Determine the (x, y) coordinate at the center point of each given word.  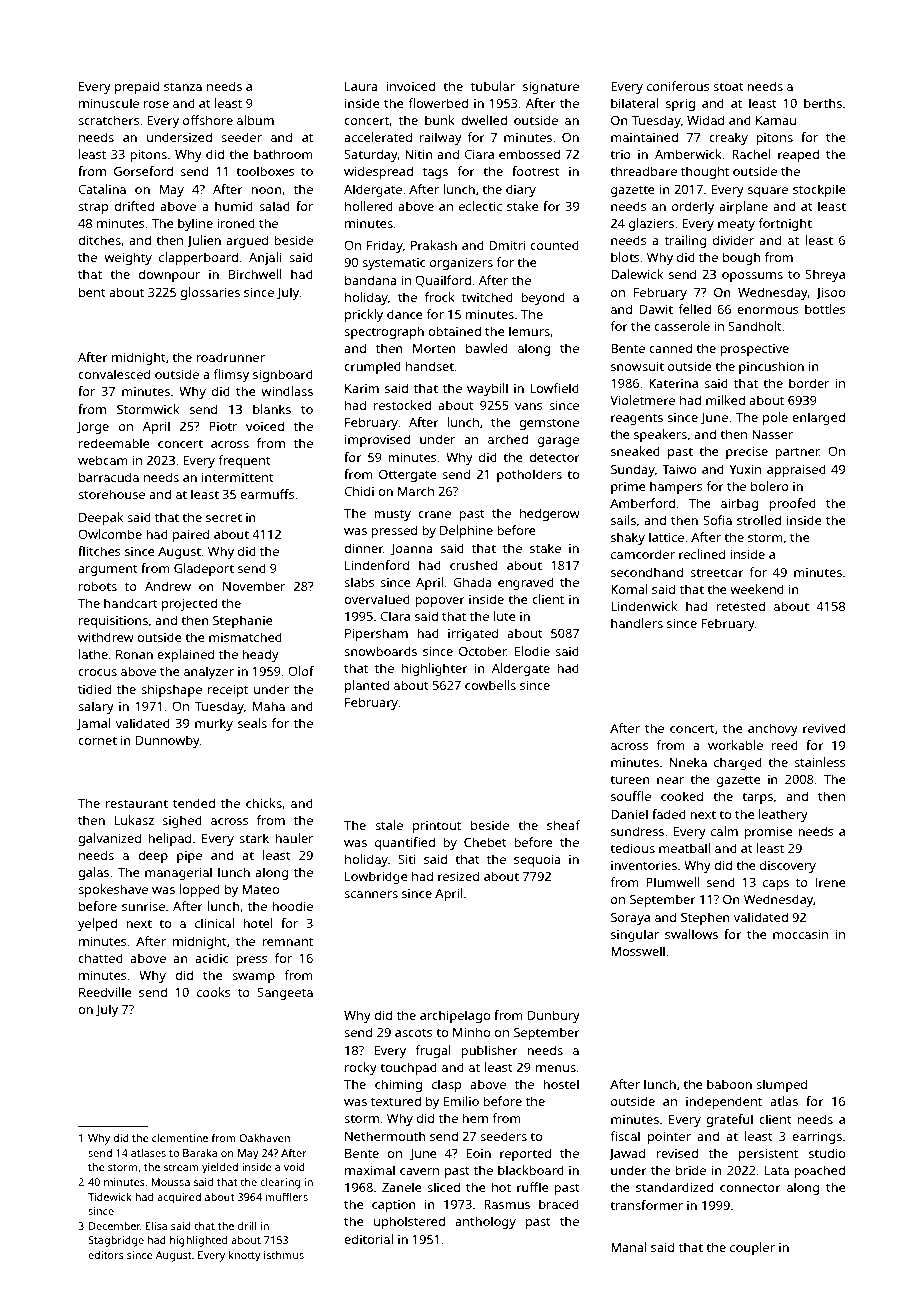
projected (189, 604)
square (768, 192)
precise (747, 452)
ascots (414, 1033)
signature (551, 87)
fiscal (625, 1136)
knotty (245, 1256)
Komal (629, 589)
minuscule (109, 103)
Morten (434, 348)
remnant (287, 941)
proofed (792, 504)
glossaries (210, 293)
